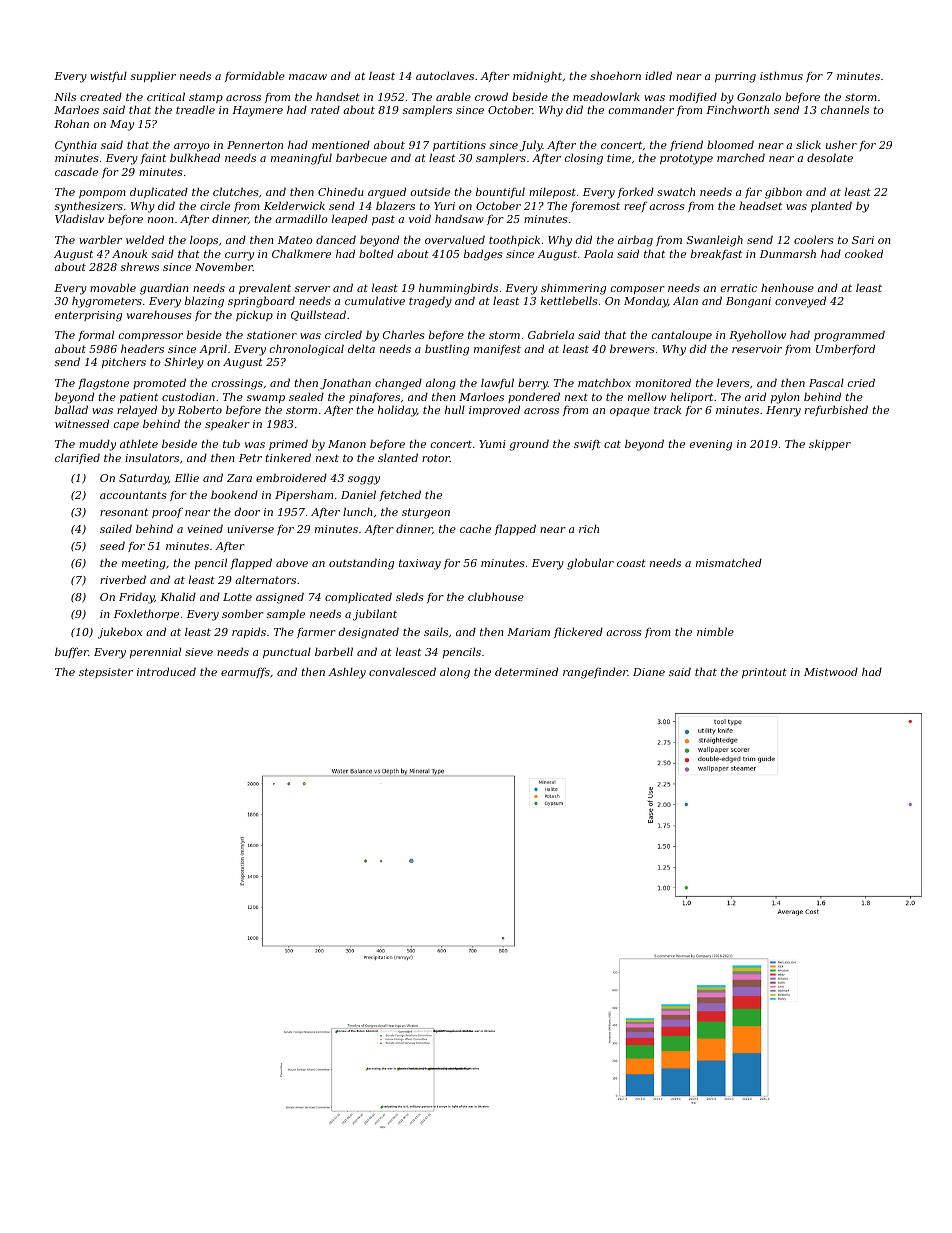 The width and height of the document is (952, 1233). I want to click on bloomed, so click(730, 144).
